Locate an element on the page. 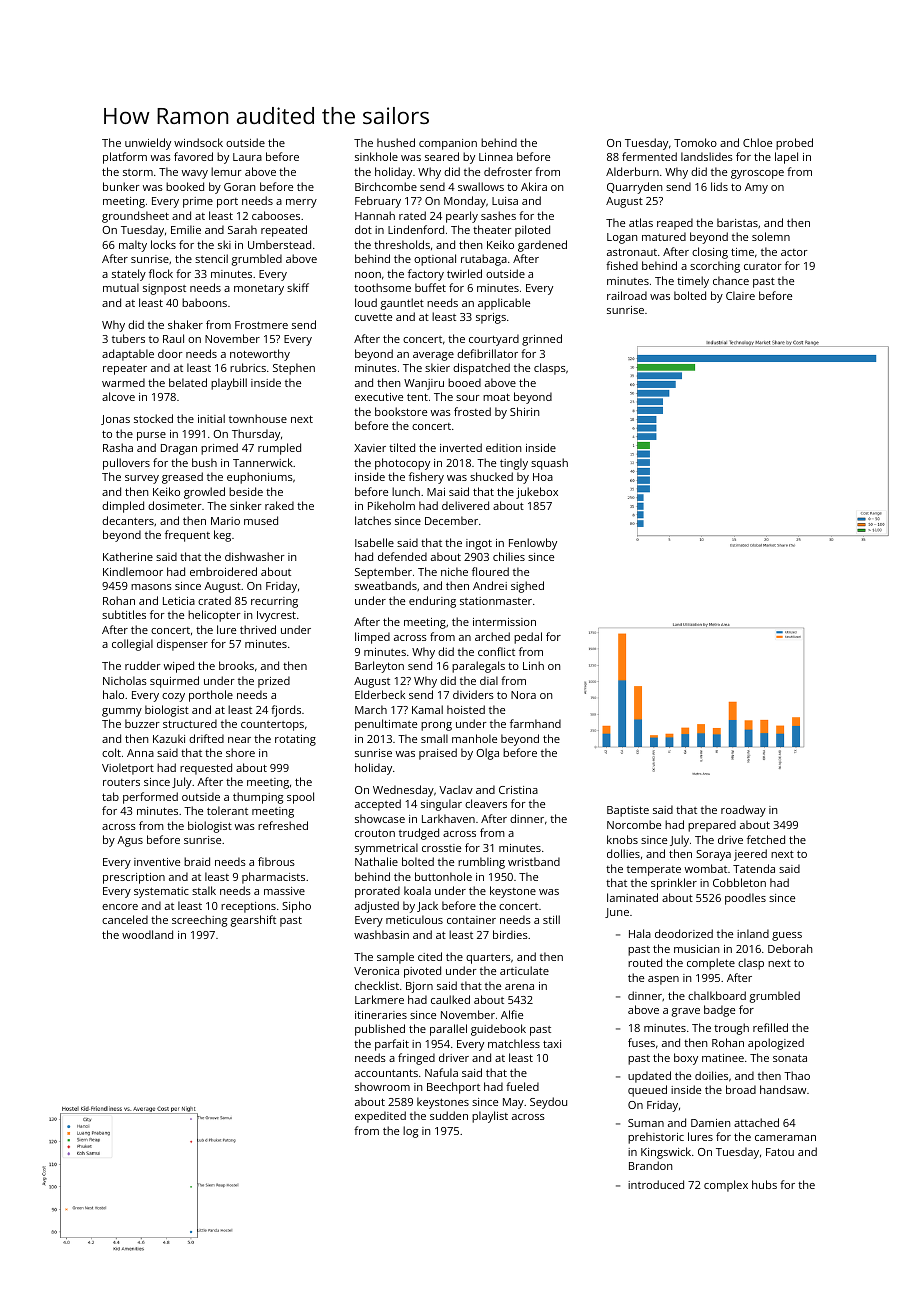 The image size is (924, 1308). Linnea is located at coordinates (496, 157).
